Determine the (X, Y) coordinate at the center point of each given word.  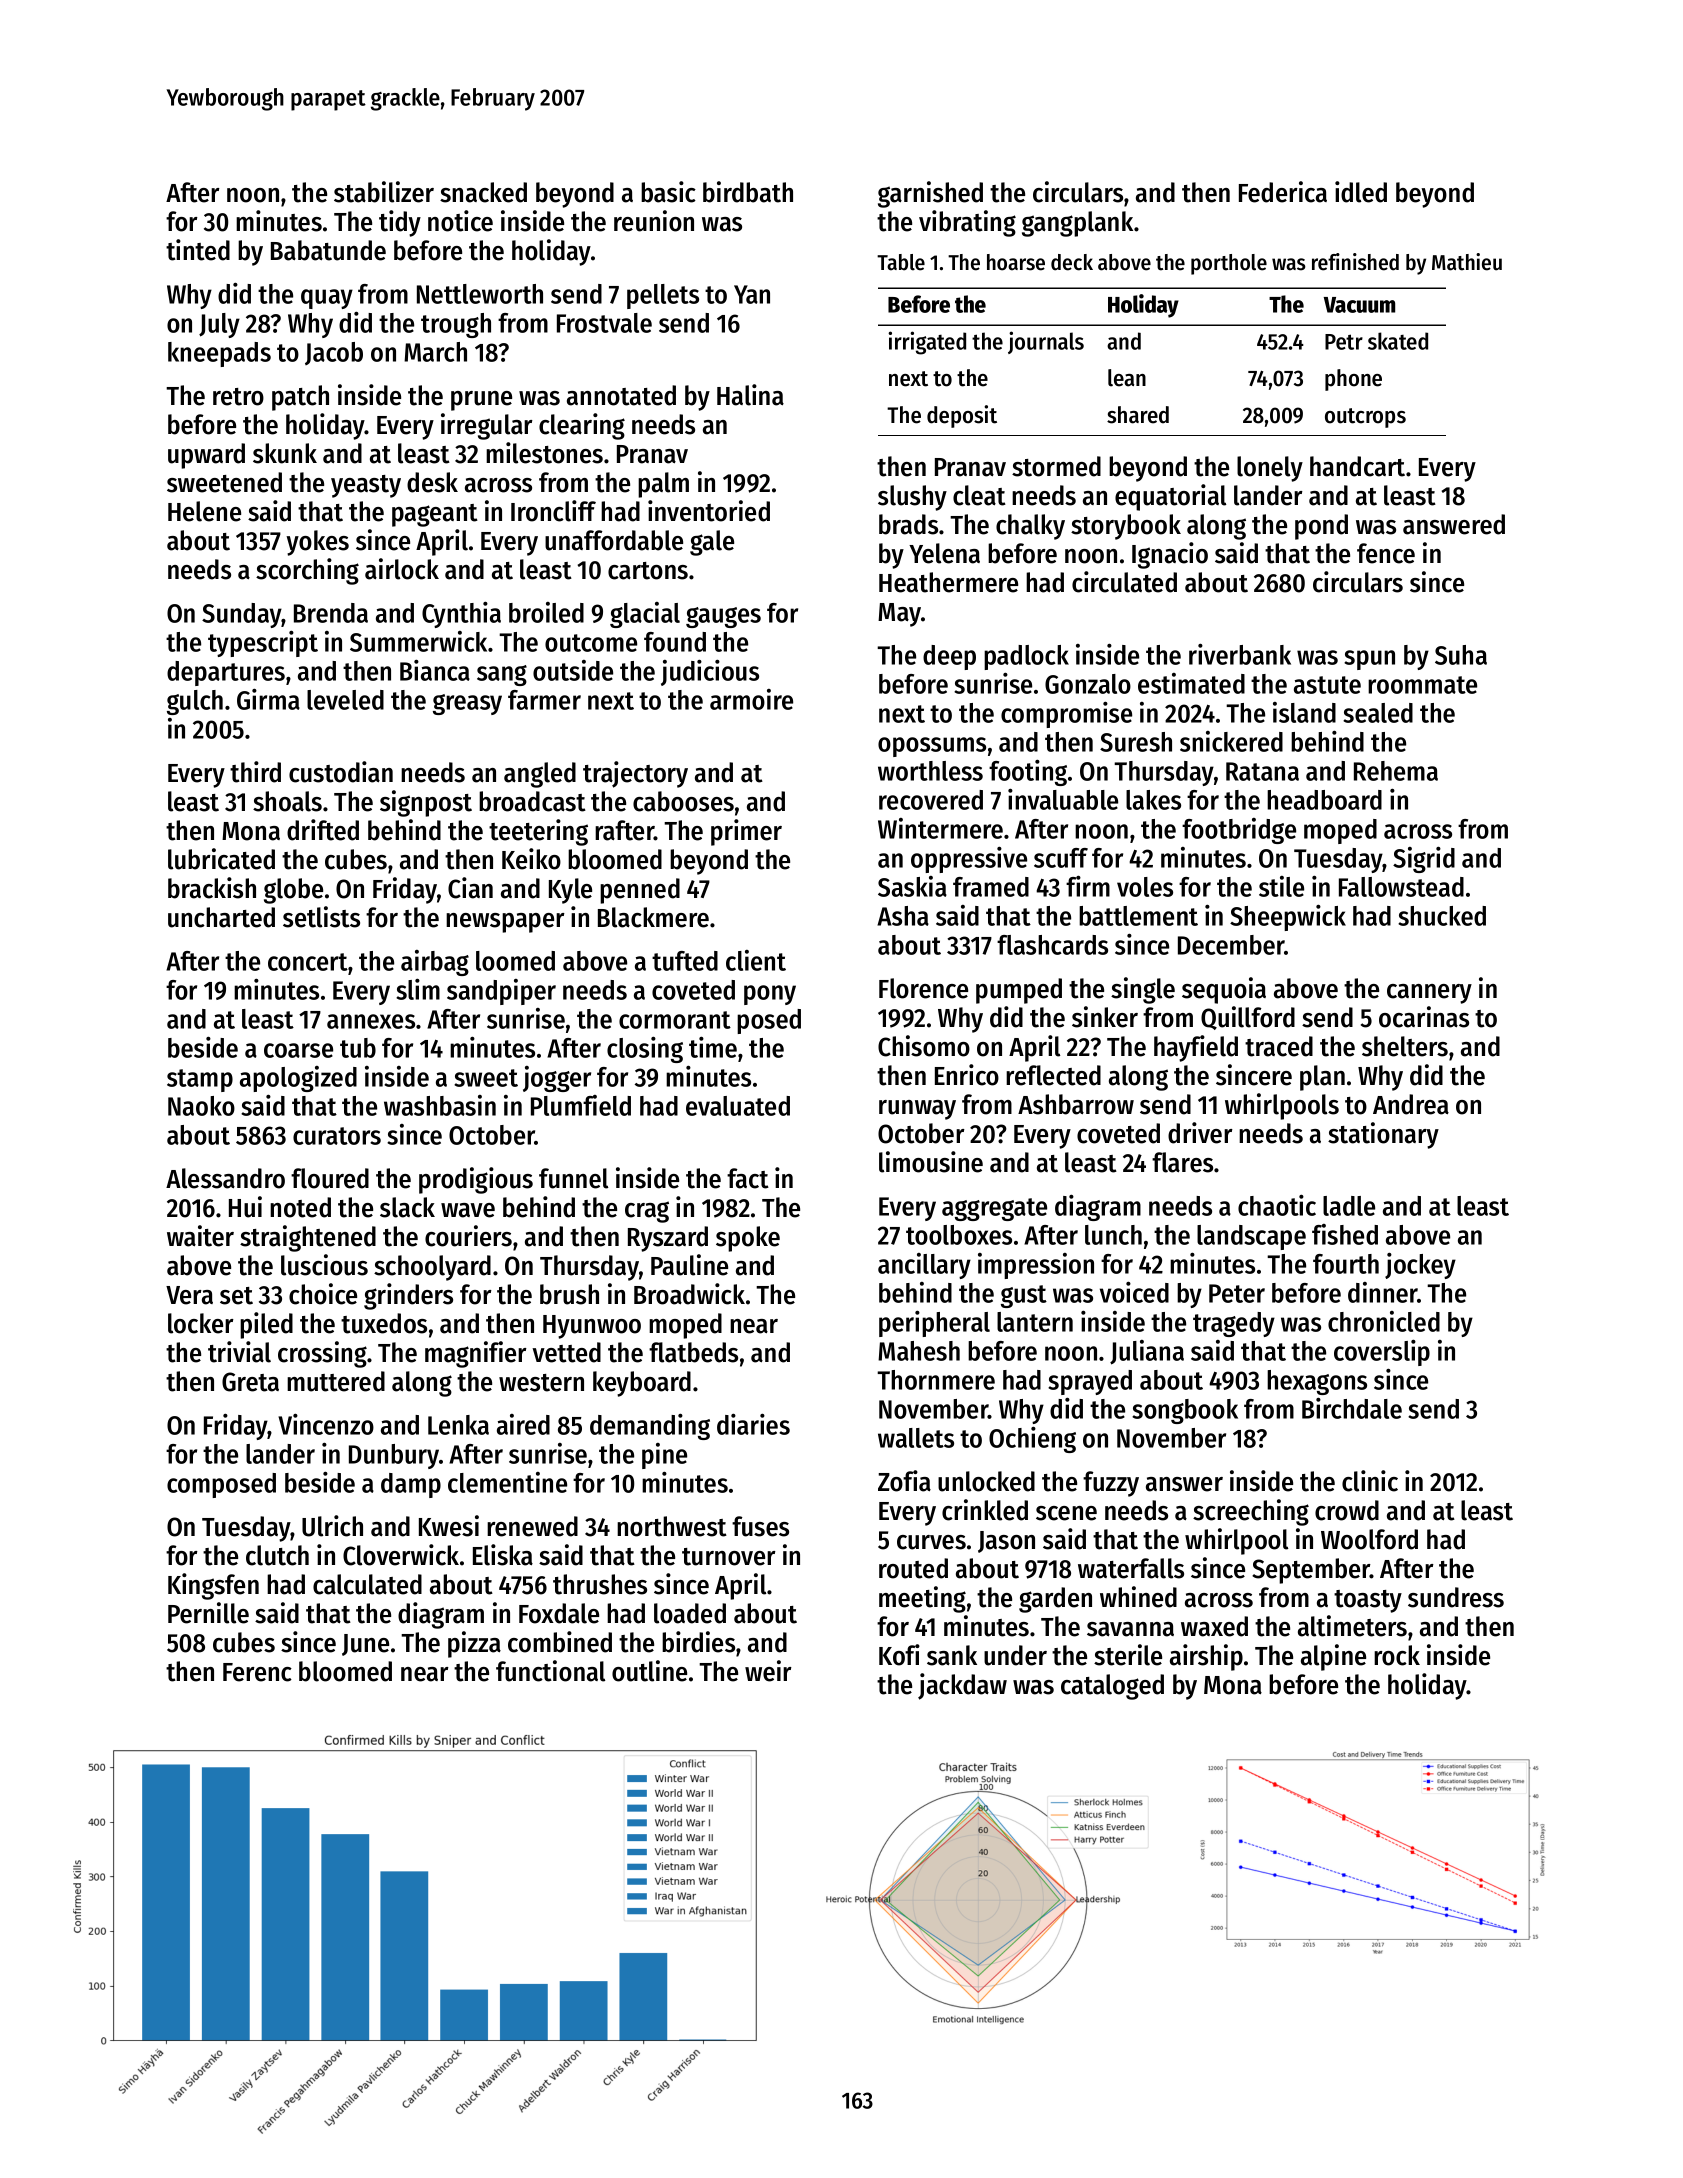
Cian (470, 888)
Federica (1283, 192)
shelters (1405, 1046)
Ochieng (1032, 1440)
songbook (1185, 1411)
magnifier (476, 1354)
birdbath (748, 192)
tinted (198, 250)
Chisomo (924, 1046)
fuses (760, 1526)
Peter (1237, 1293)
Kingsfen (213, 1586)
